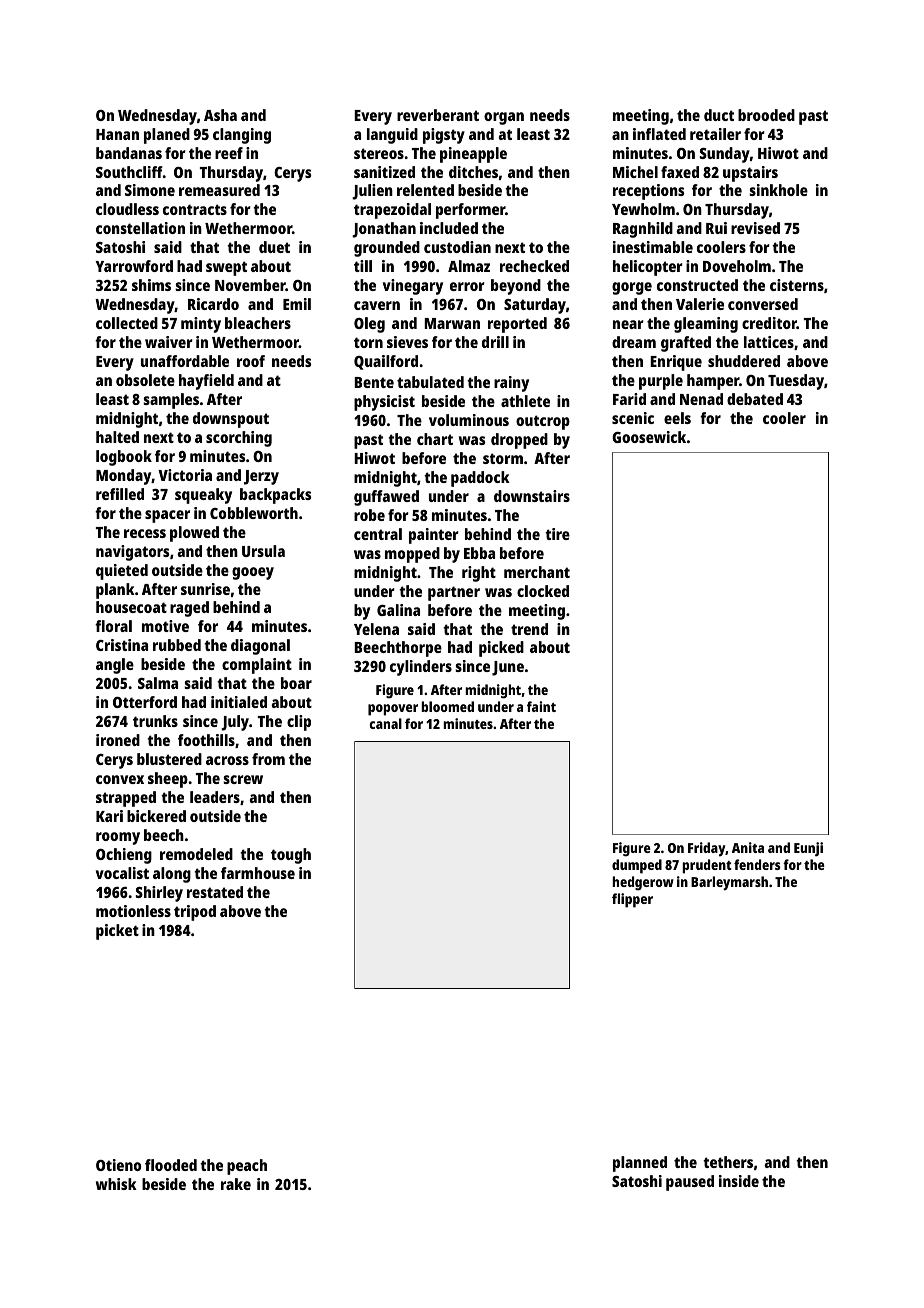 This image has width=924, height=1308. Describe the element at coordinates (707, 849) in the image. I see `Friday` at that location.
